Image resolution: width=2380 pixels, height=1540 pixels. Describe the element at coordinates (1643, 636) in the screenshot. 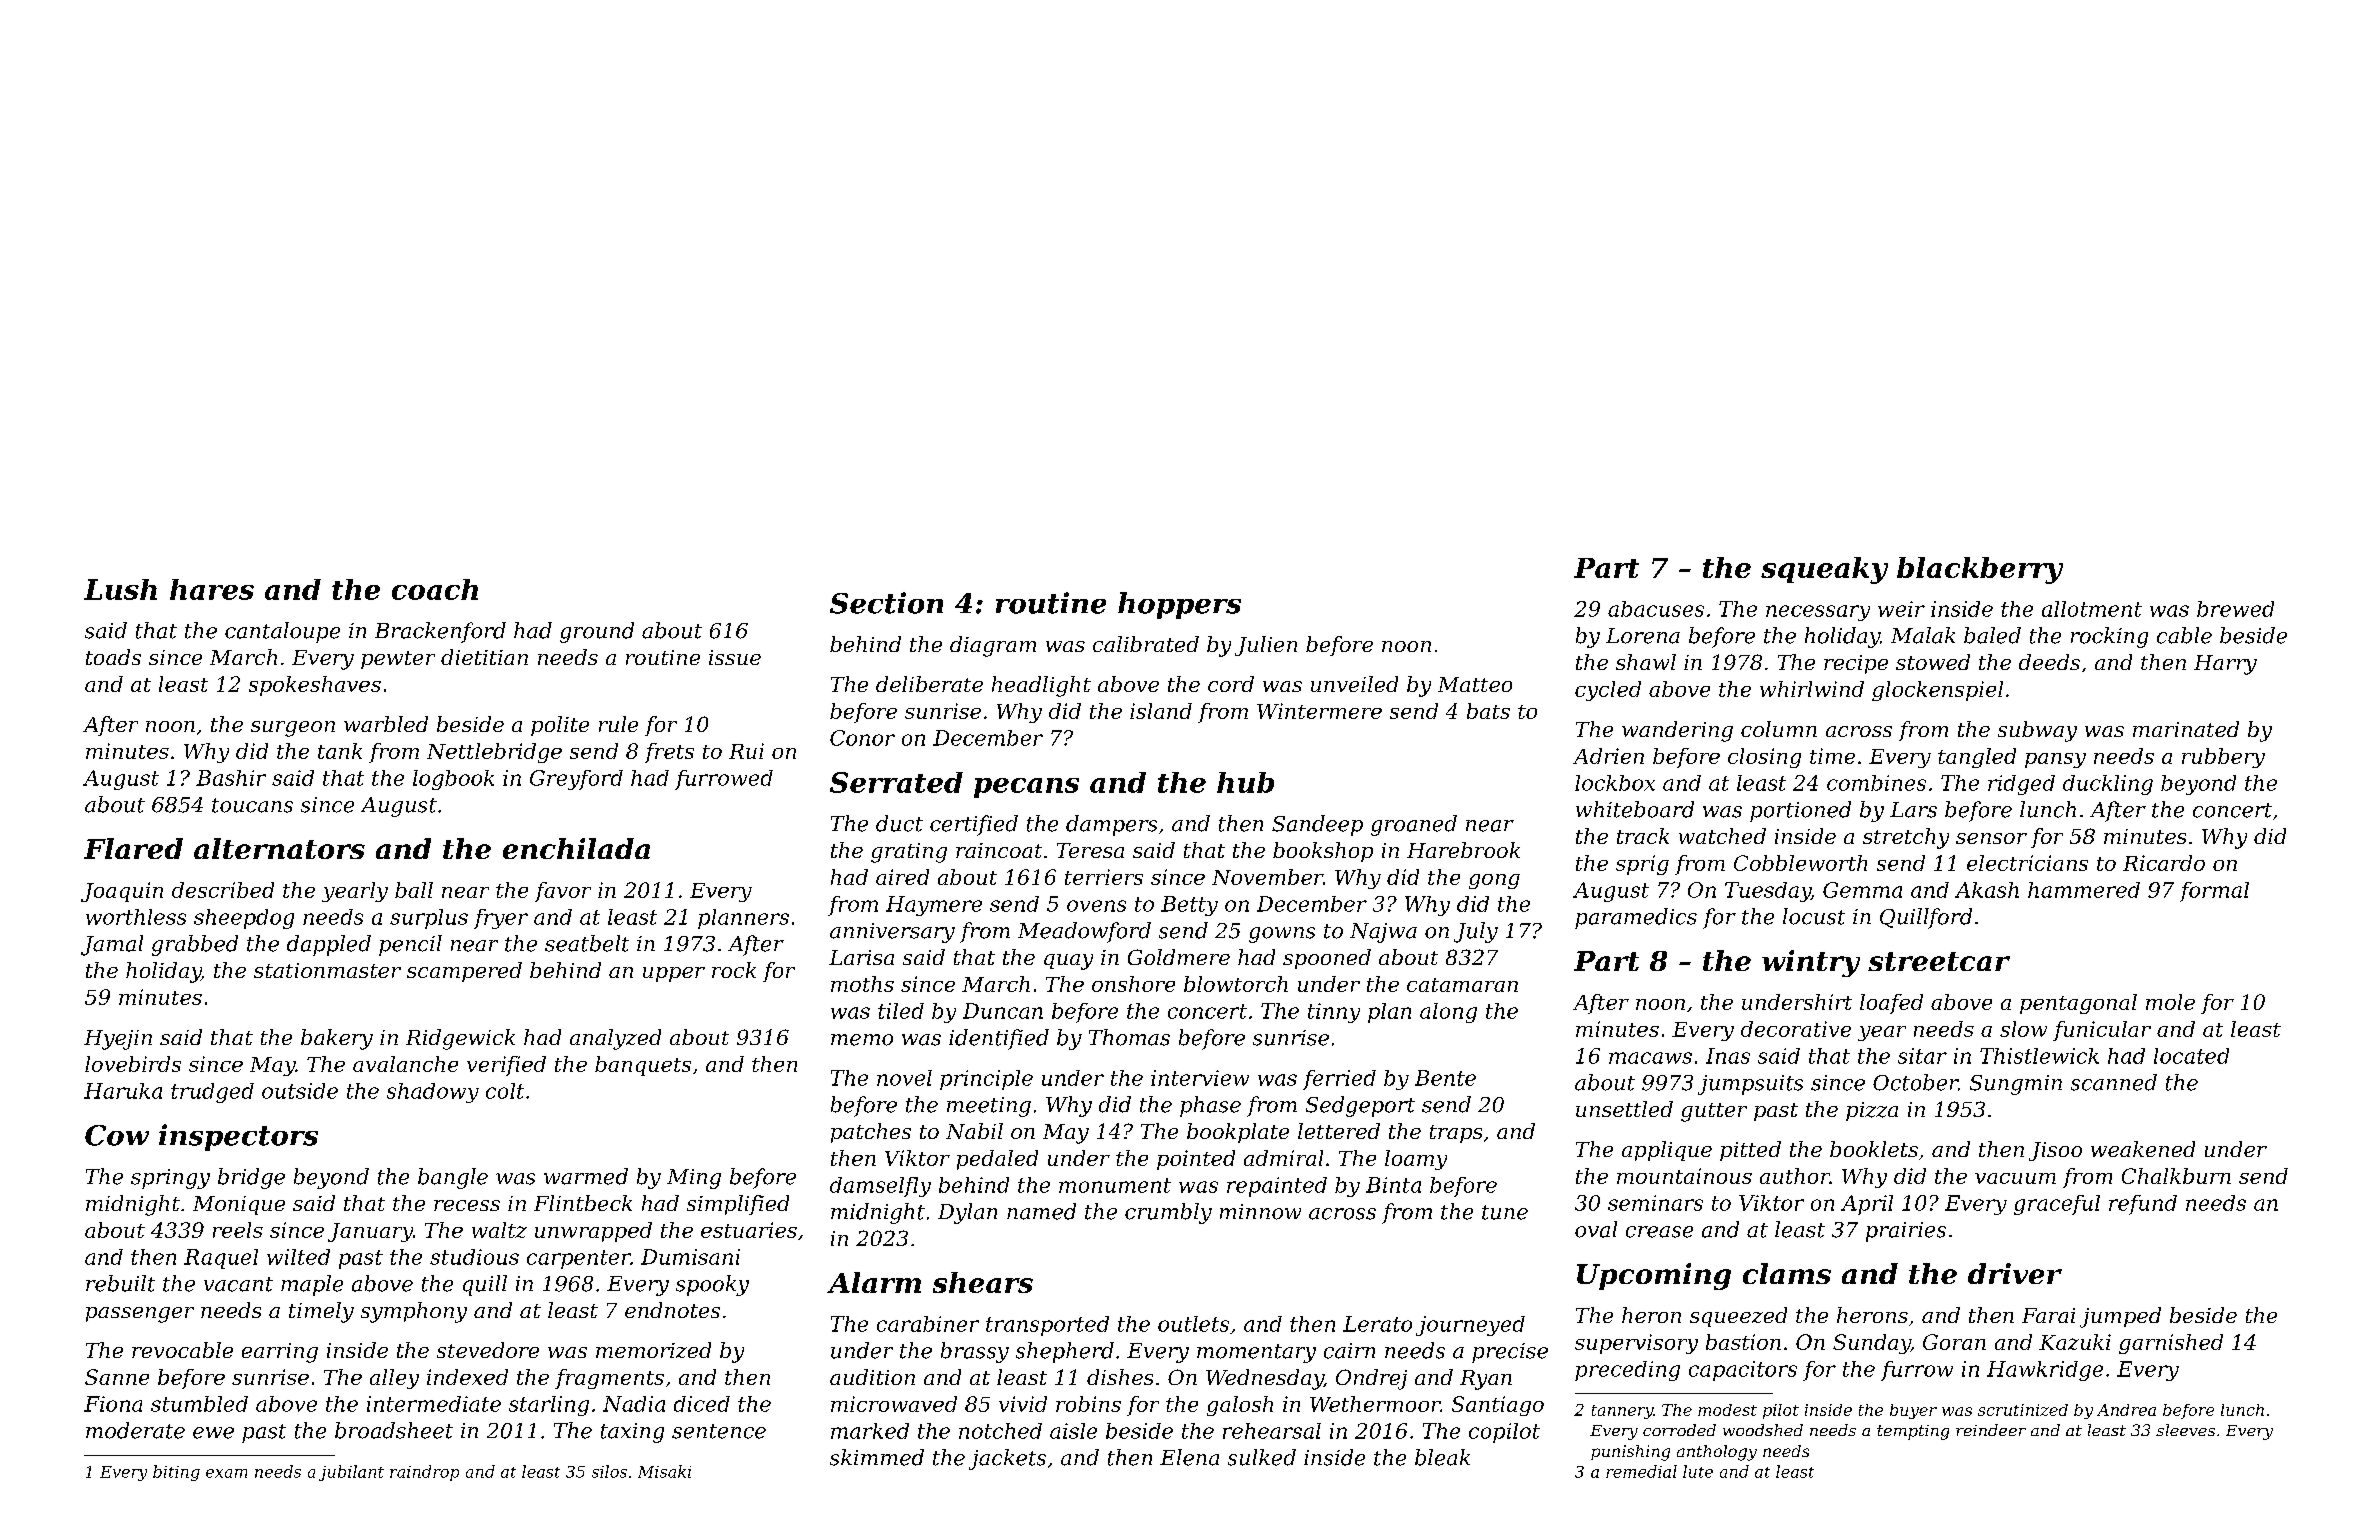

I see `Lorena` at that location.
